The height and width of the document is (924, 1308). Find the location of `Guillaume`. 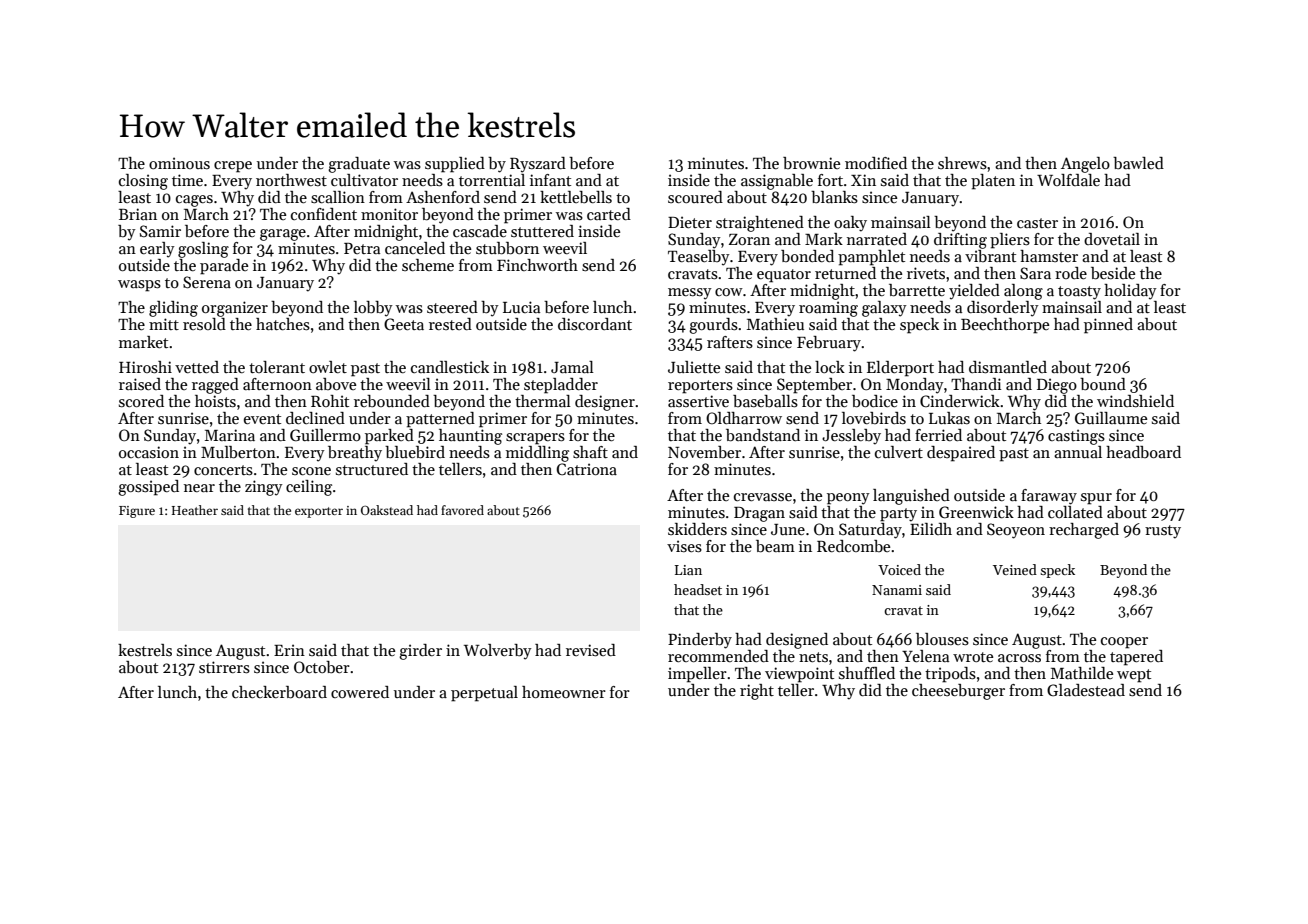

Guillaume is located at coordinates (1111, 418).
